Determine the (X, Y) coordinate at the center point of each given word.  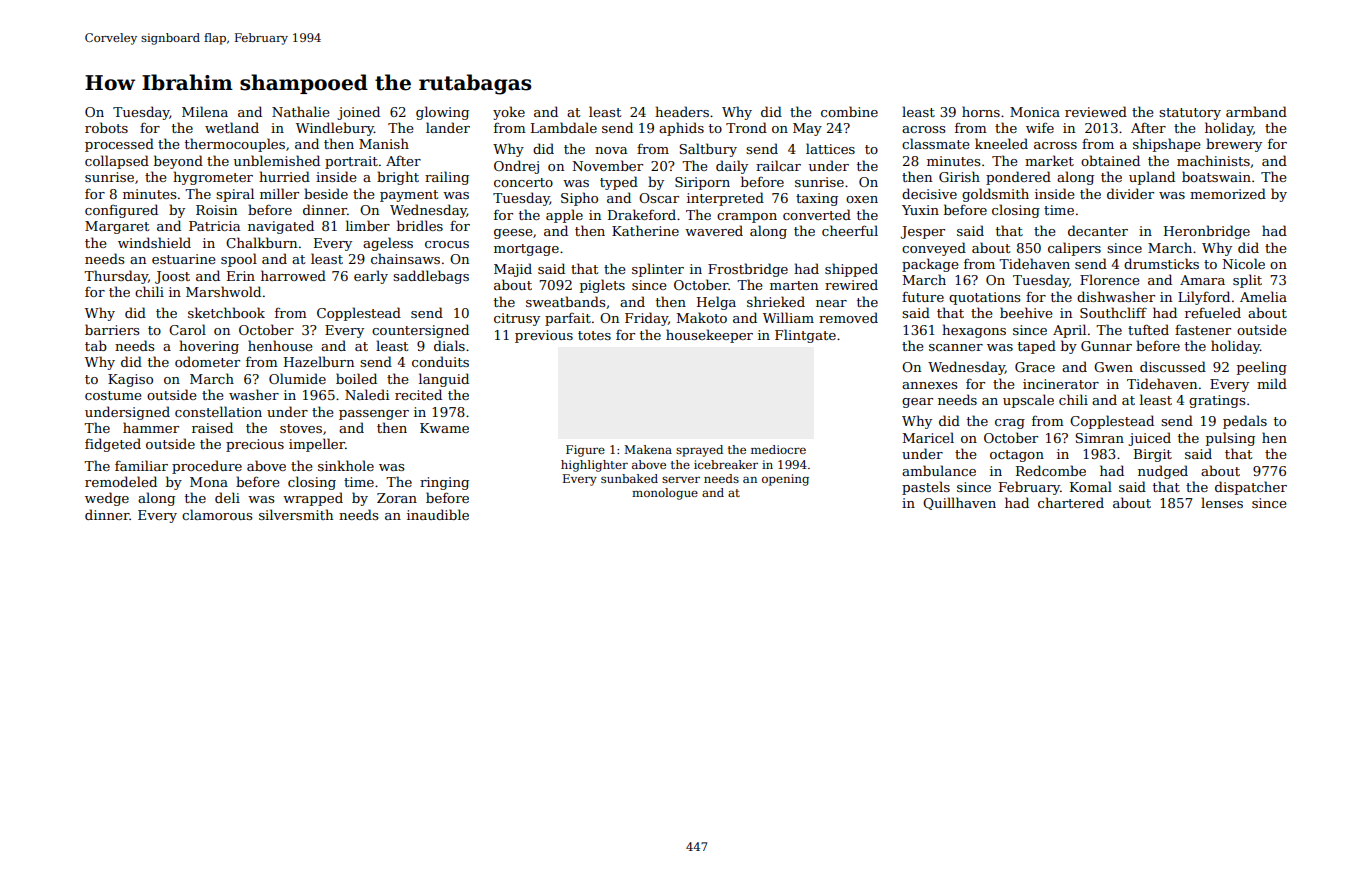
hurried (284, 176)
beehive (1026, 312)
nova (611, 150)
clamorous (217, 514)
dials (449, 345)
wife (1040, 127)
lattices (830, 148)
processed (119, 145)
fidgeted (113, 445)
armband (1256, 111)
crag (1010, 424)
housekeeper (709, 336)
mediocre (778, 449)
